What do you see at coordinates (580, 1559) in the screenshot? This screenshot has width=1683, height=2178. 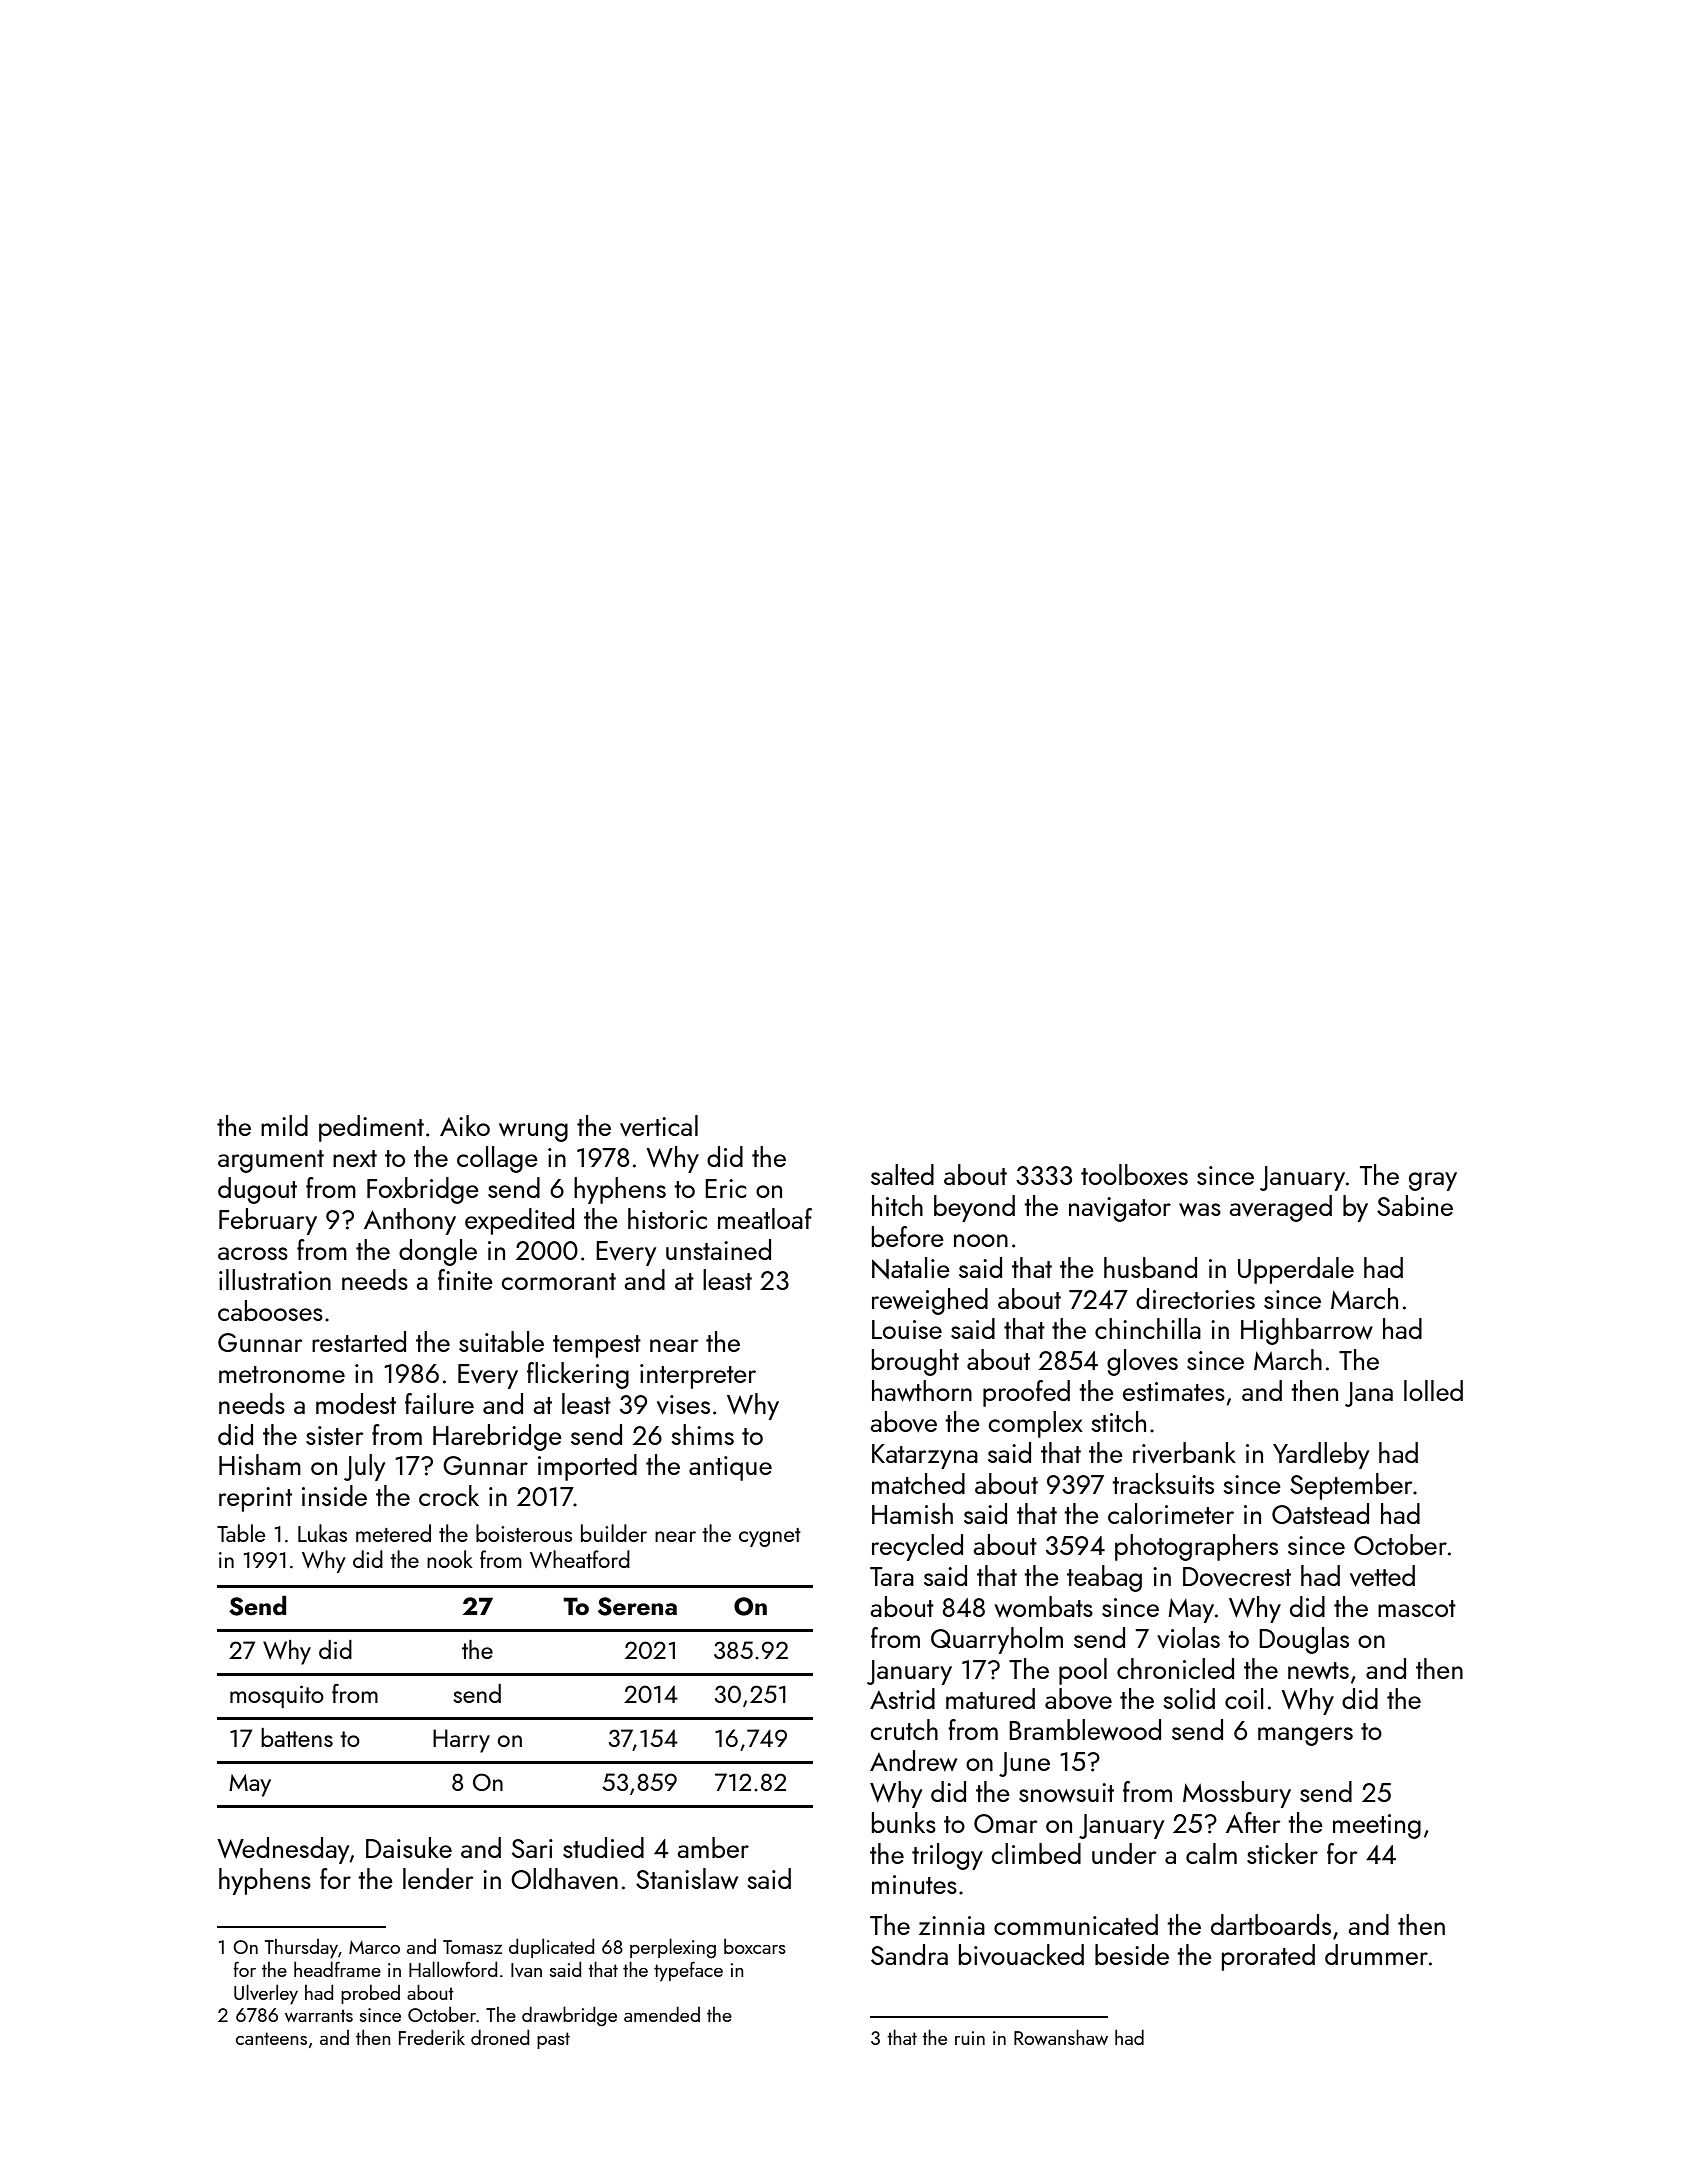 I see `Wheatford` at bounding box center [580, 1559].
